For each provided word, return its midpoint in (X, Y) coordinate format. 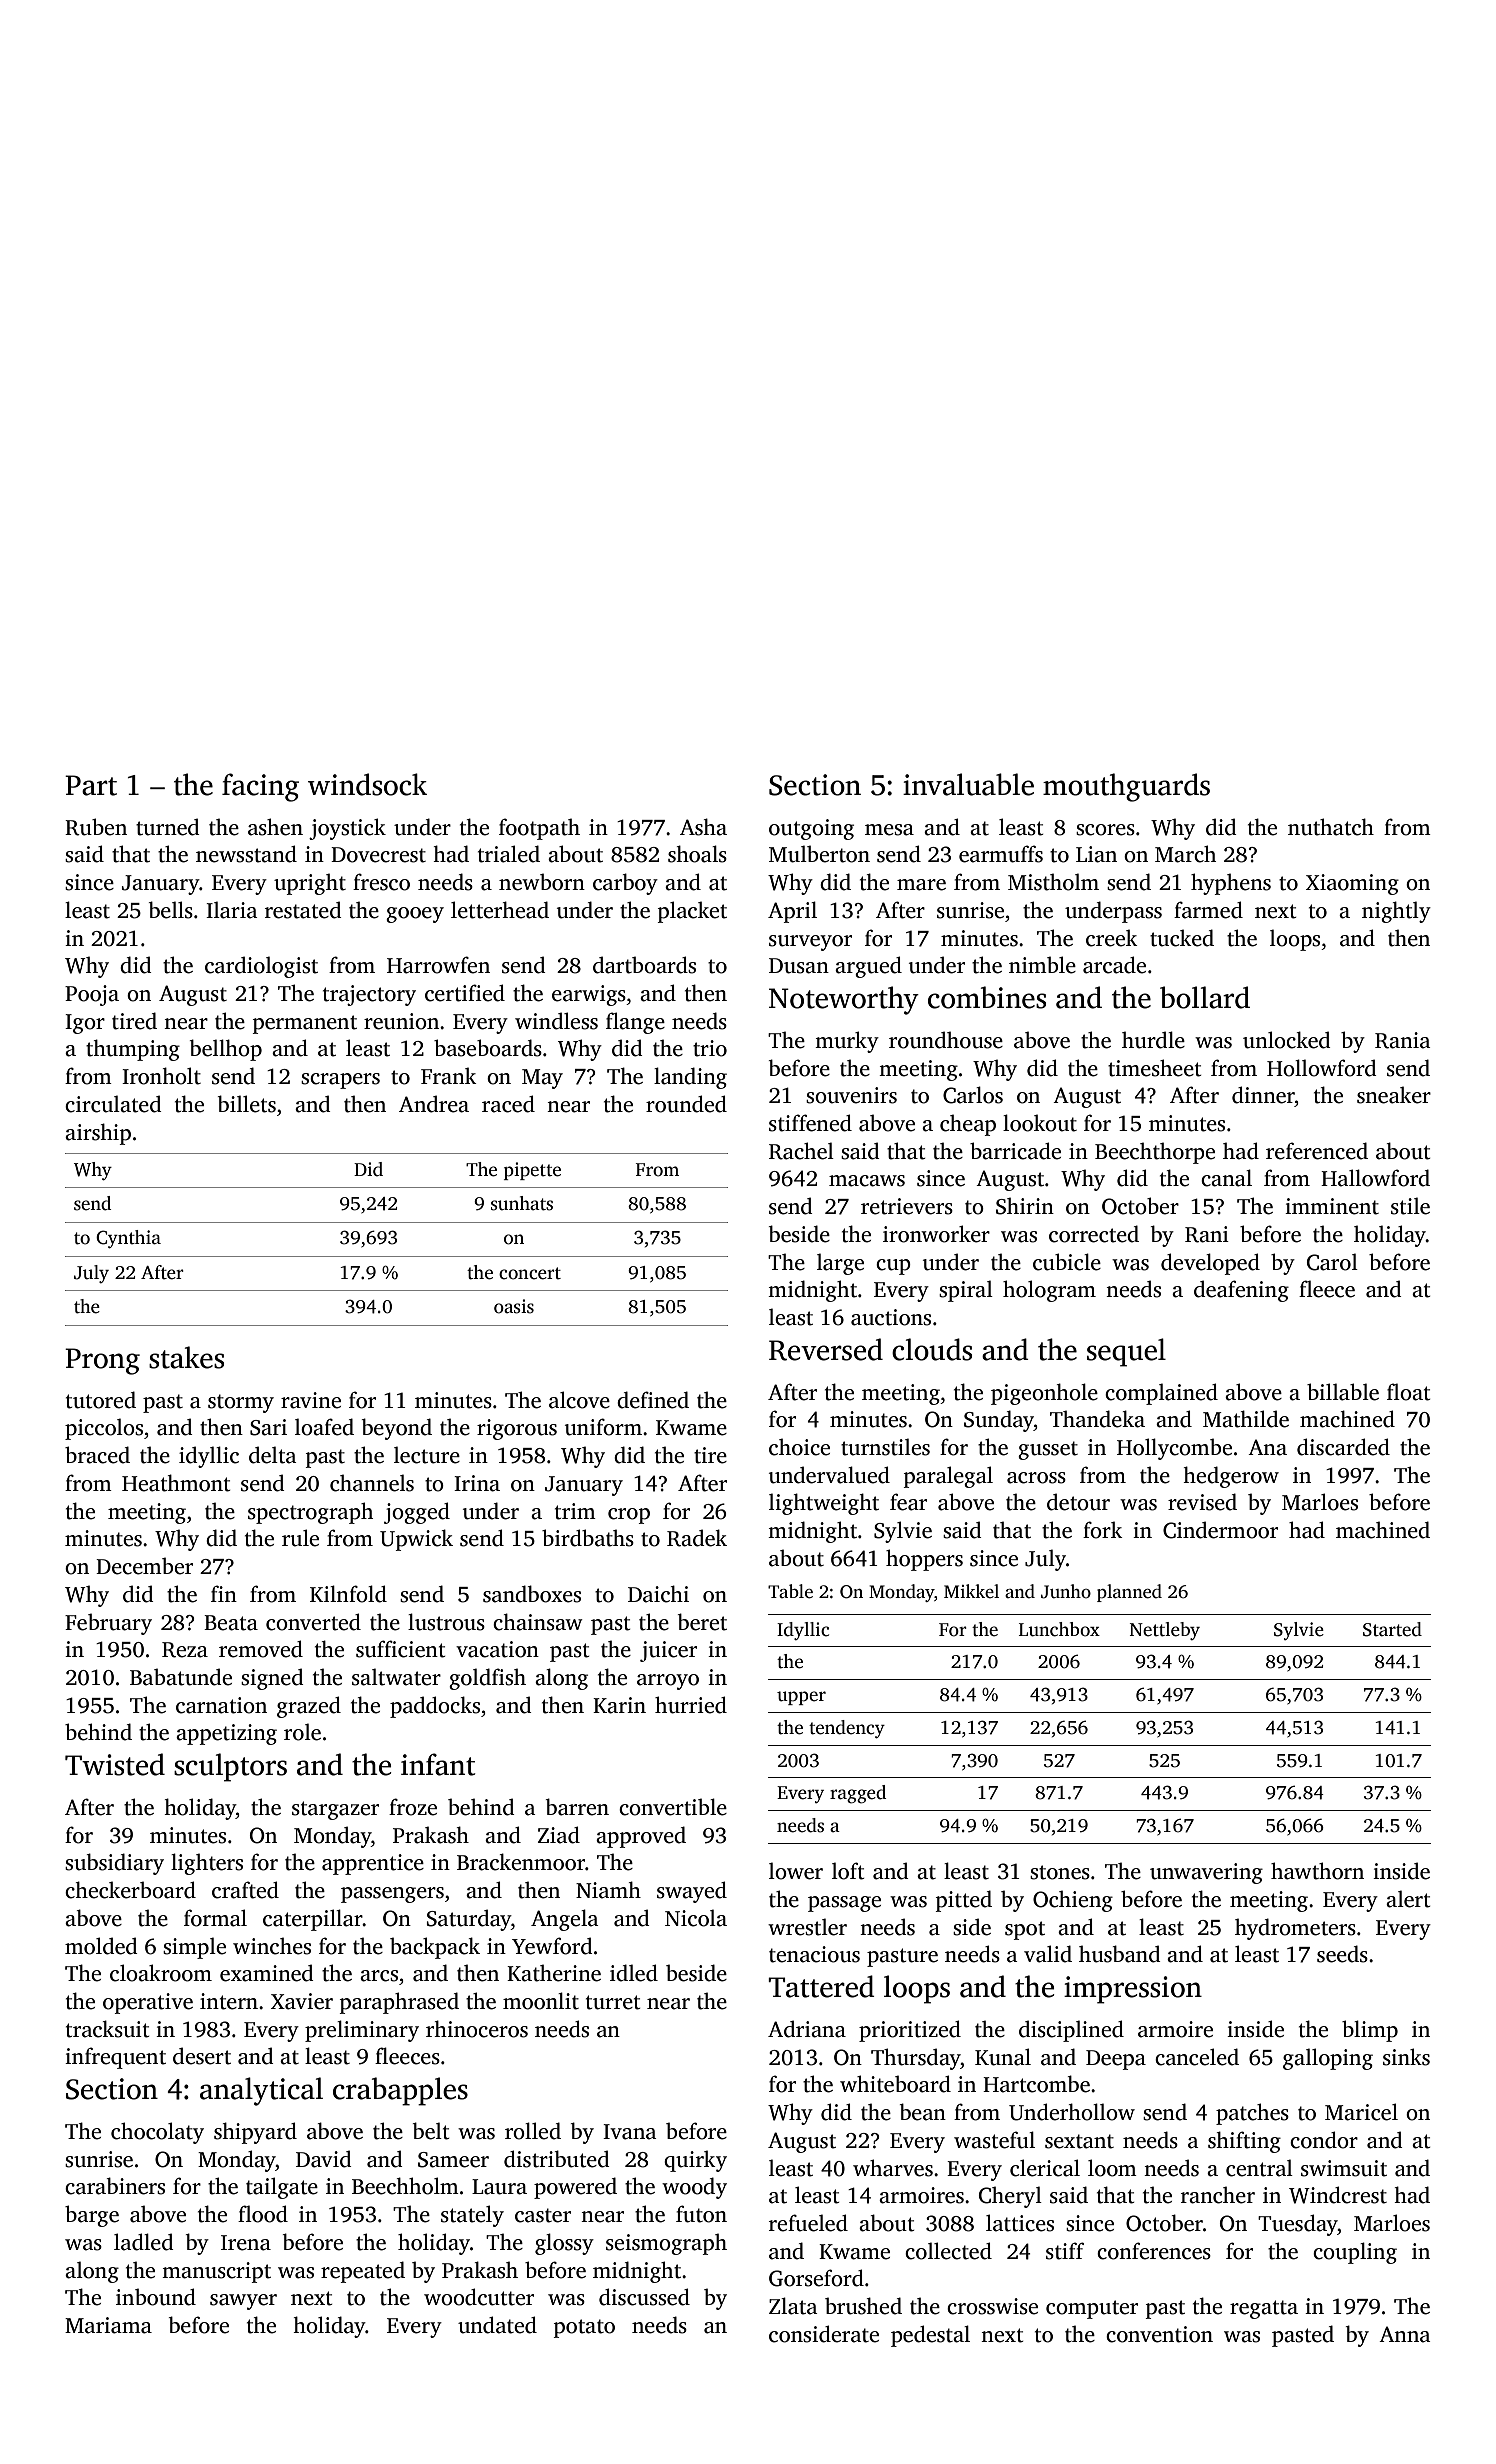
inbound (156, 2297)
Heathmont (176, 1483)
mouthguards (1126, 787)
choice (799, 1447)
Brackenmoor (521, 1862)
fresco (381, 882)
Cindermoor (1220, 1530)
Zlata (793, 2306)
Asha (703, 827)
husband (1120, 1954)
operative (148, 2003)
